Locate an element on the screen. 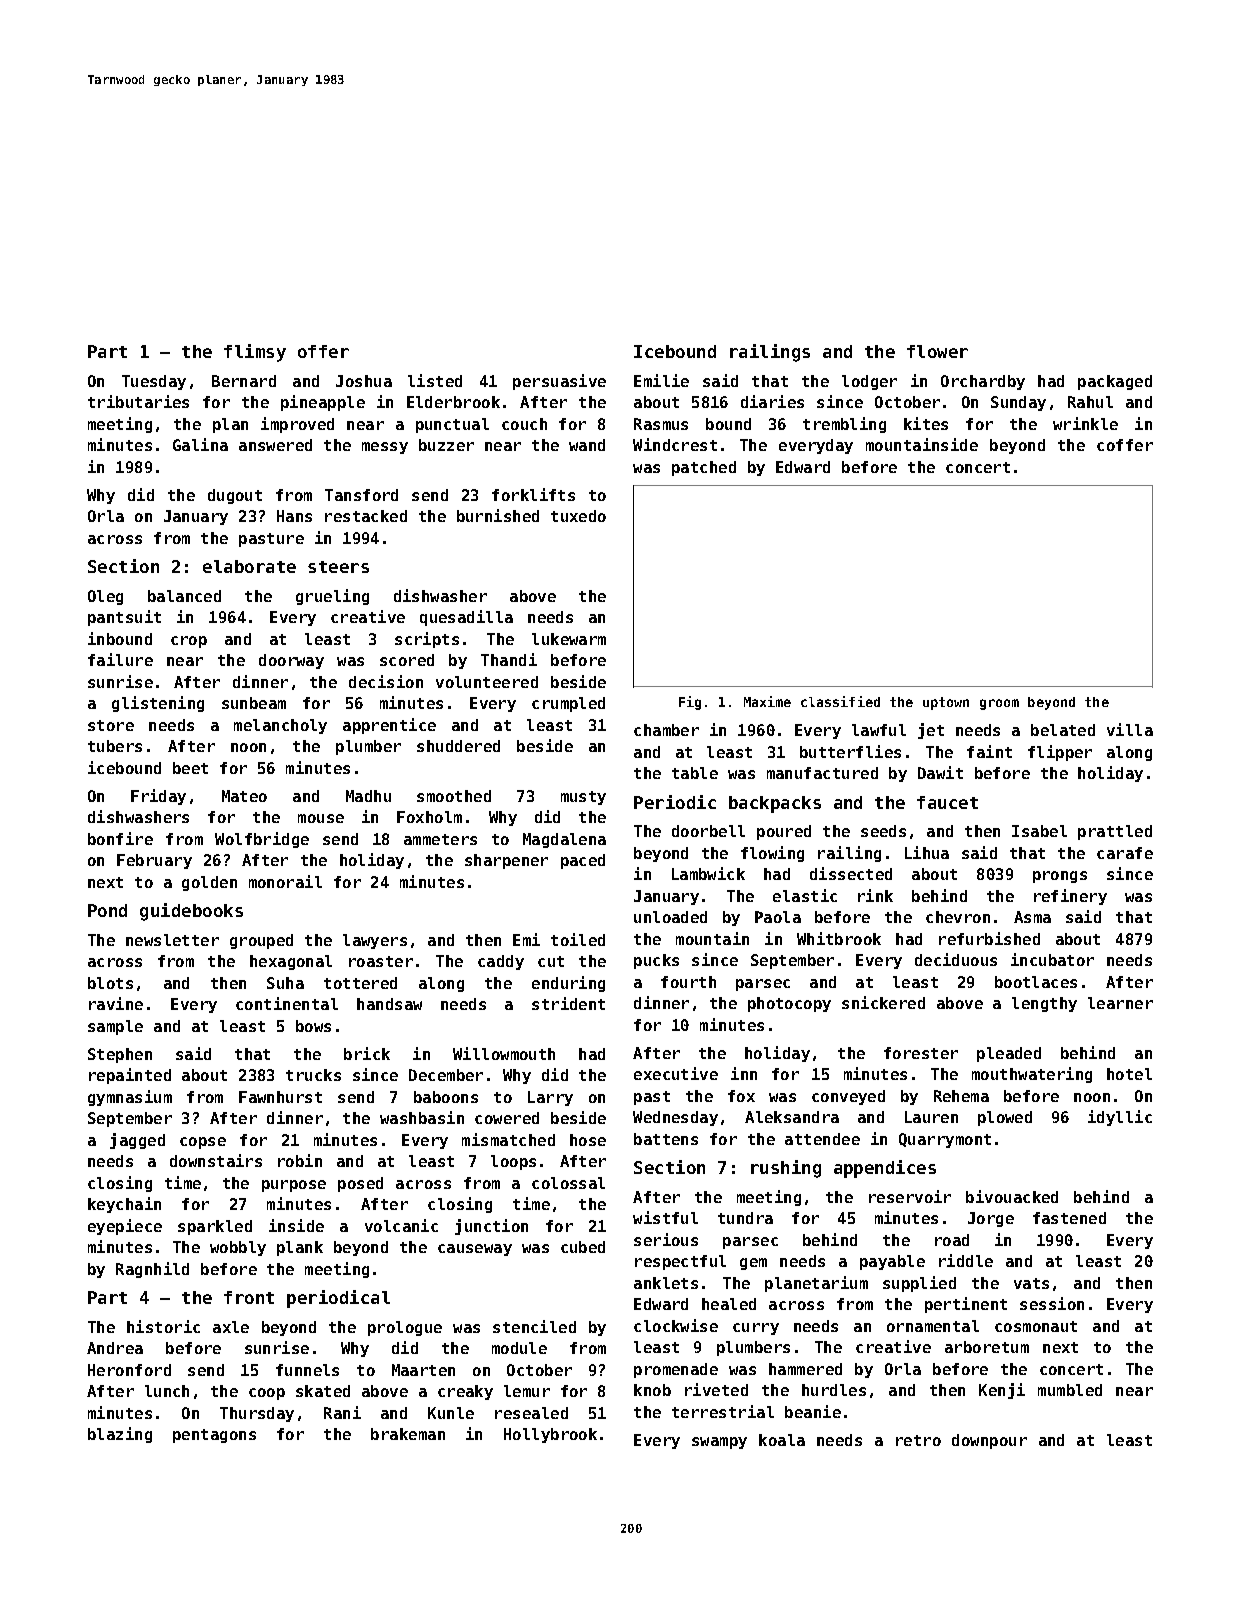 This screenshot has height=1604, width=1240. balanced is located at coordinates (184, 596).
